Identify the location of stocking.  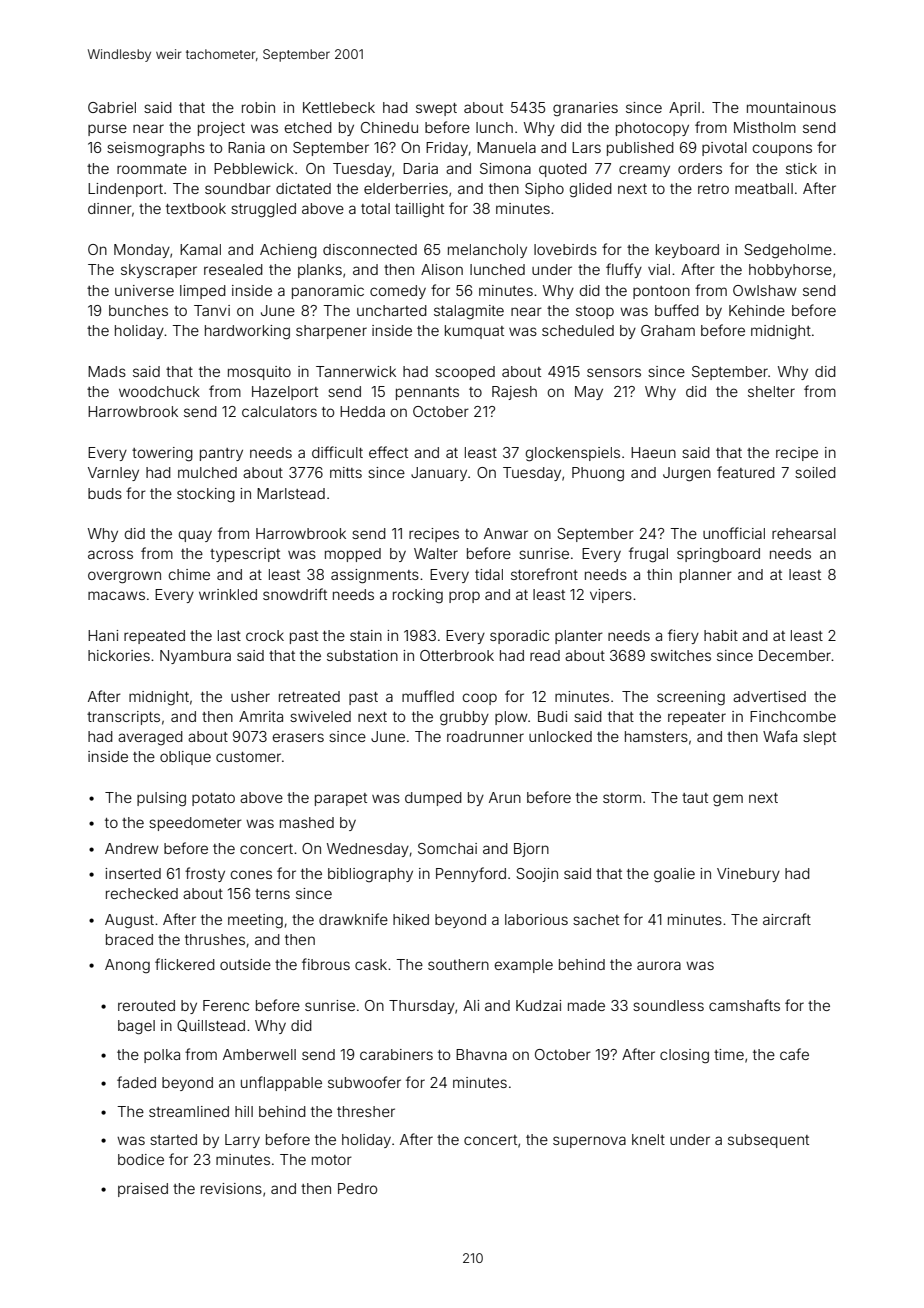
(206, 495).
